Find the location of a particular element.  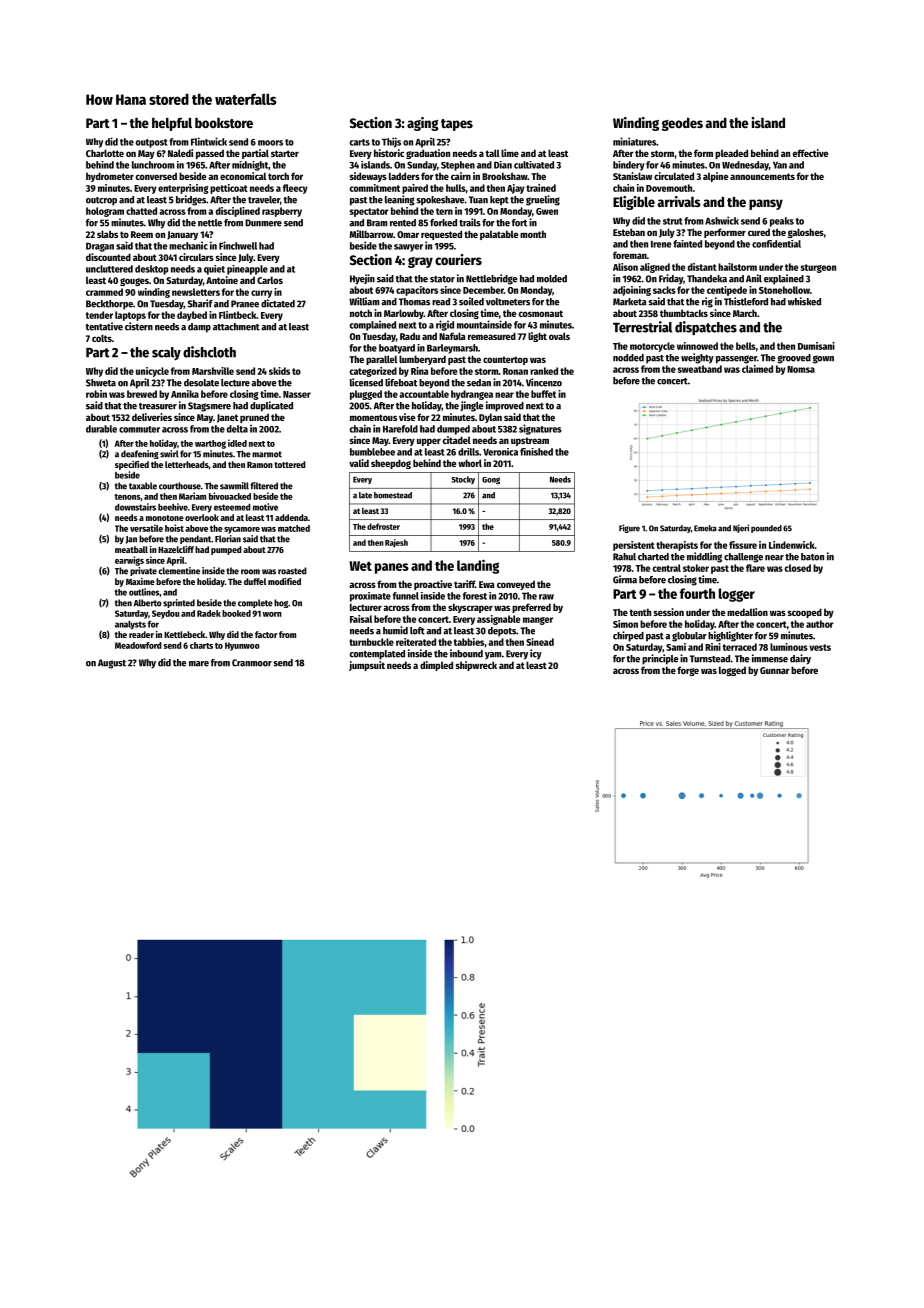

winnowed is located at coordinates (697, 346).
